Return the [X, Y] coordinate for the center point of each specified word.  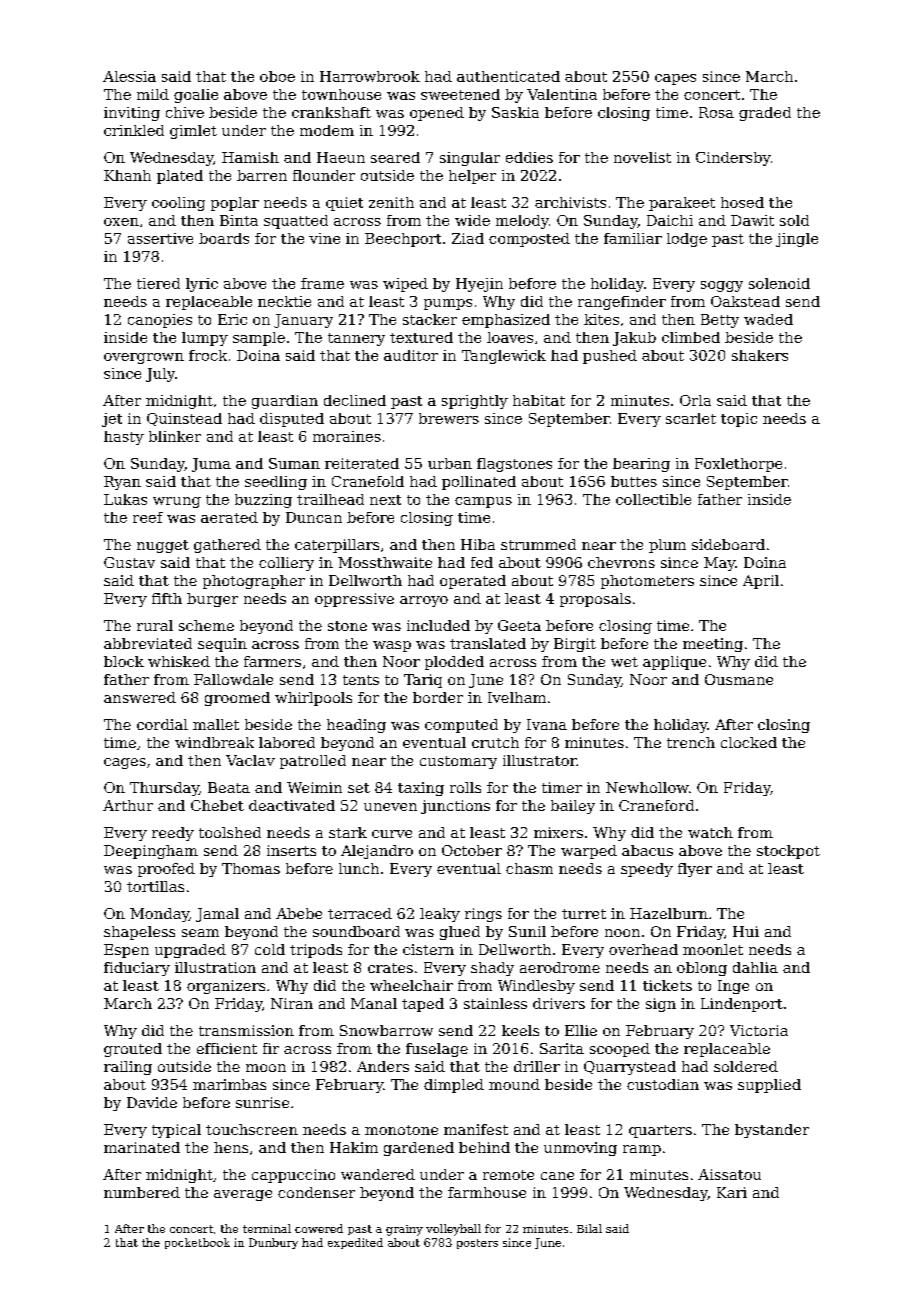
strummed [538, 544]
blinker [175, 436]
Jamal [217, 915]
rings [483, 915]
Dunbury [273, 1243]
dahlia [755, 967]
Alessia [129, 76]
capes [675, 79]
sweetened [460, 94]
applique [674, 663]
